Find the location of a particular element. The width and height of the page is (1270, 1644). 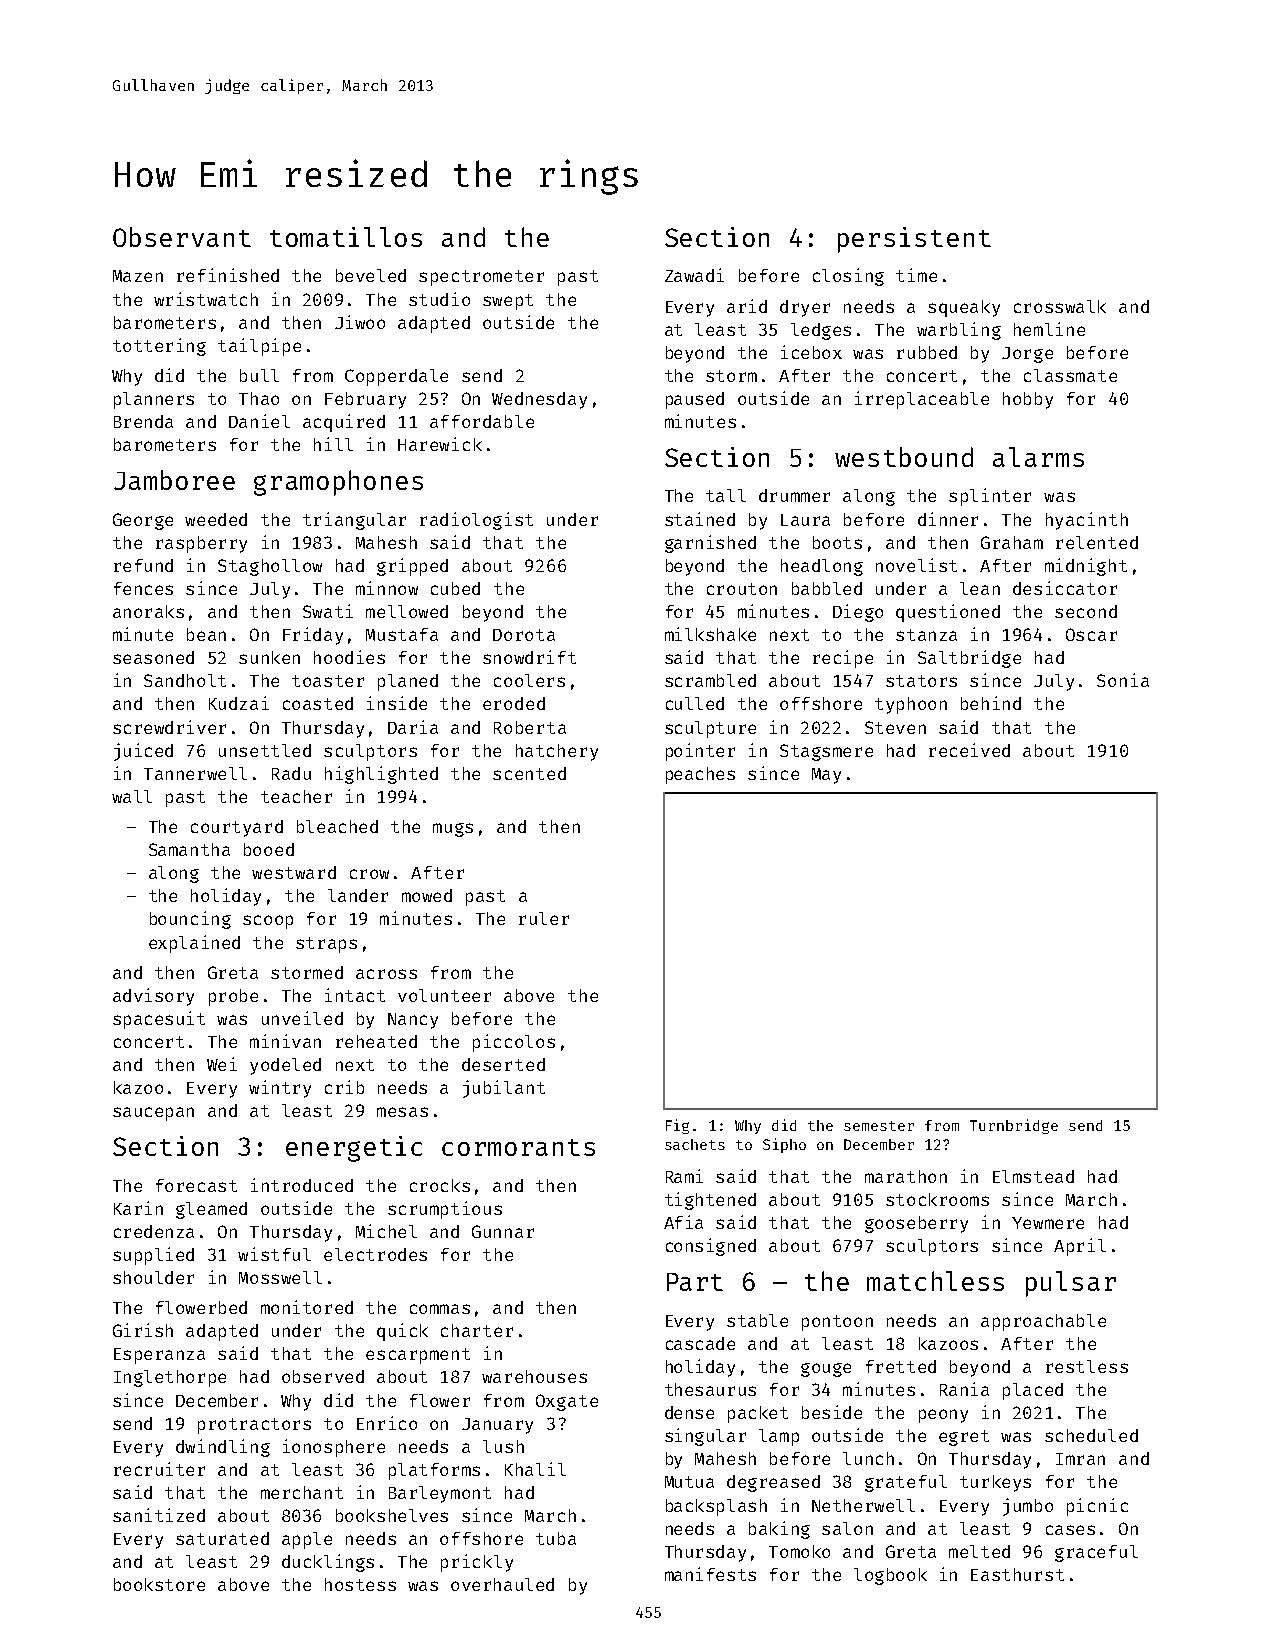

persistent is located at coordinates (914, 240).
